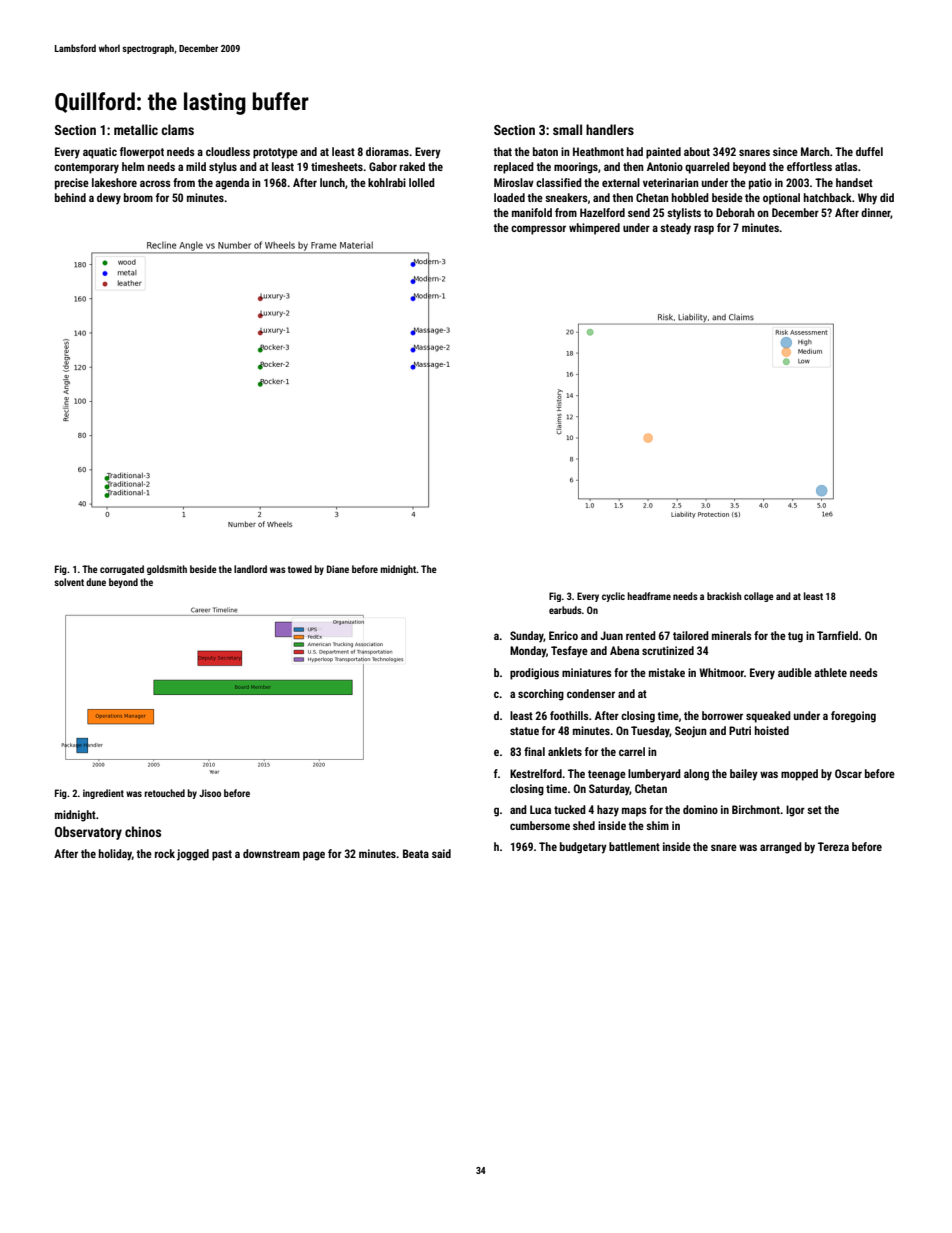  What do you see at coordinates (538, 230) in the screenshot?
I see `compressor` at bounding box center [538, 230].
